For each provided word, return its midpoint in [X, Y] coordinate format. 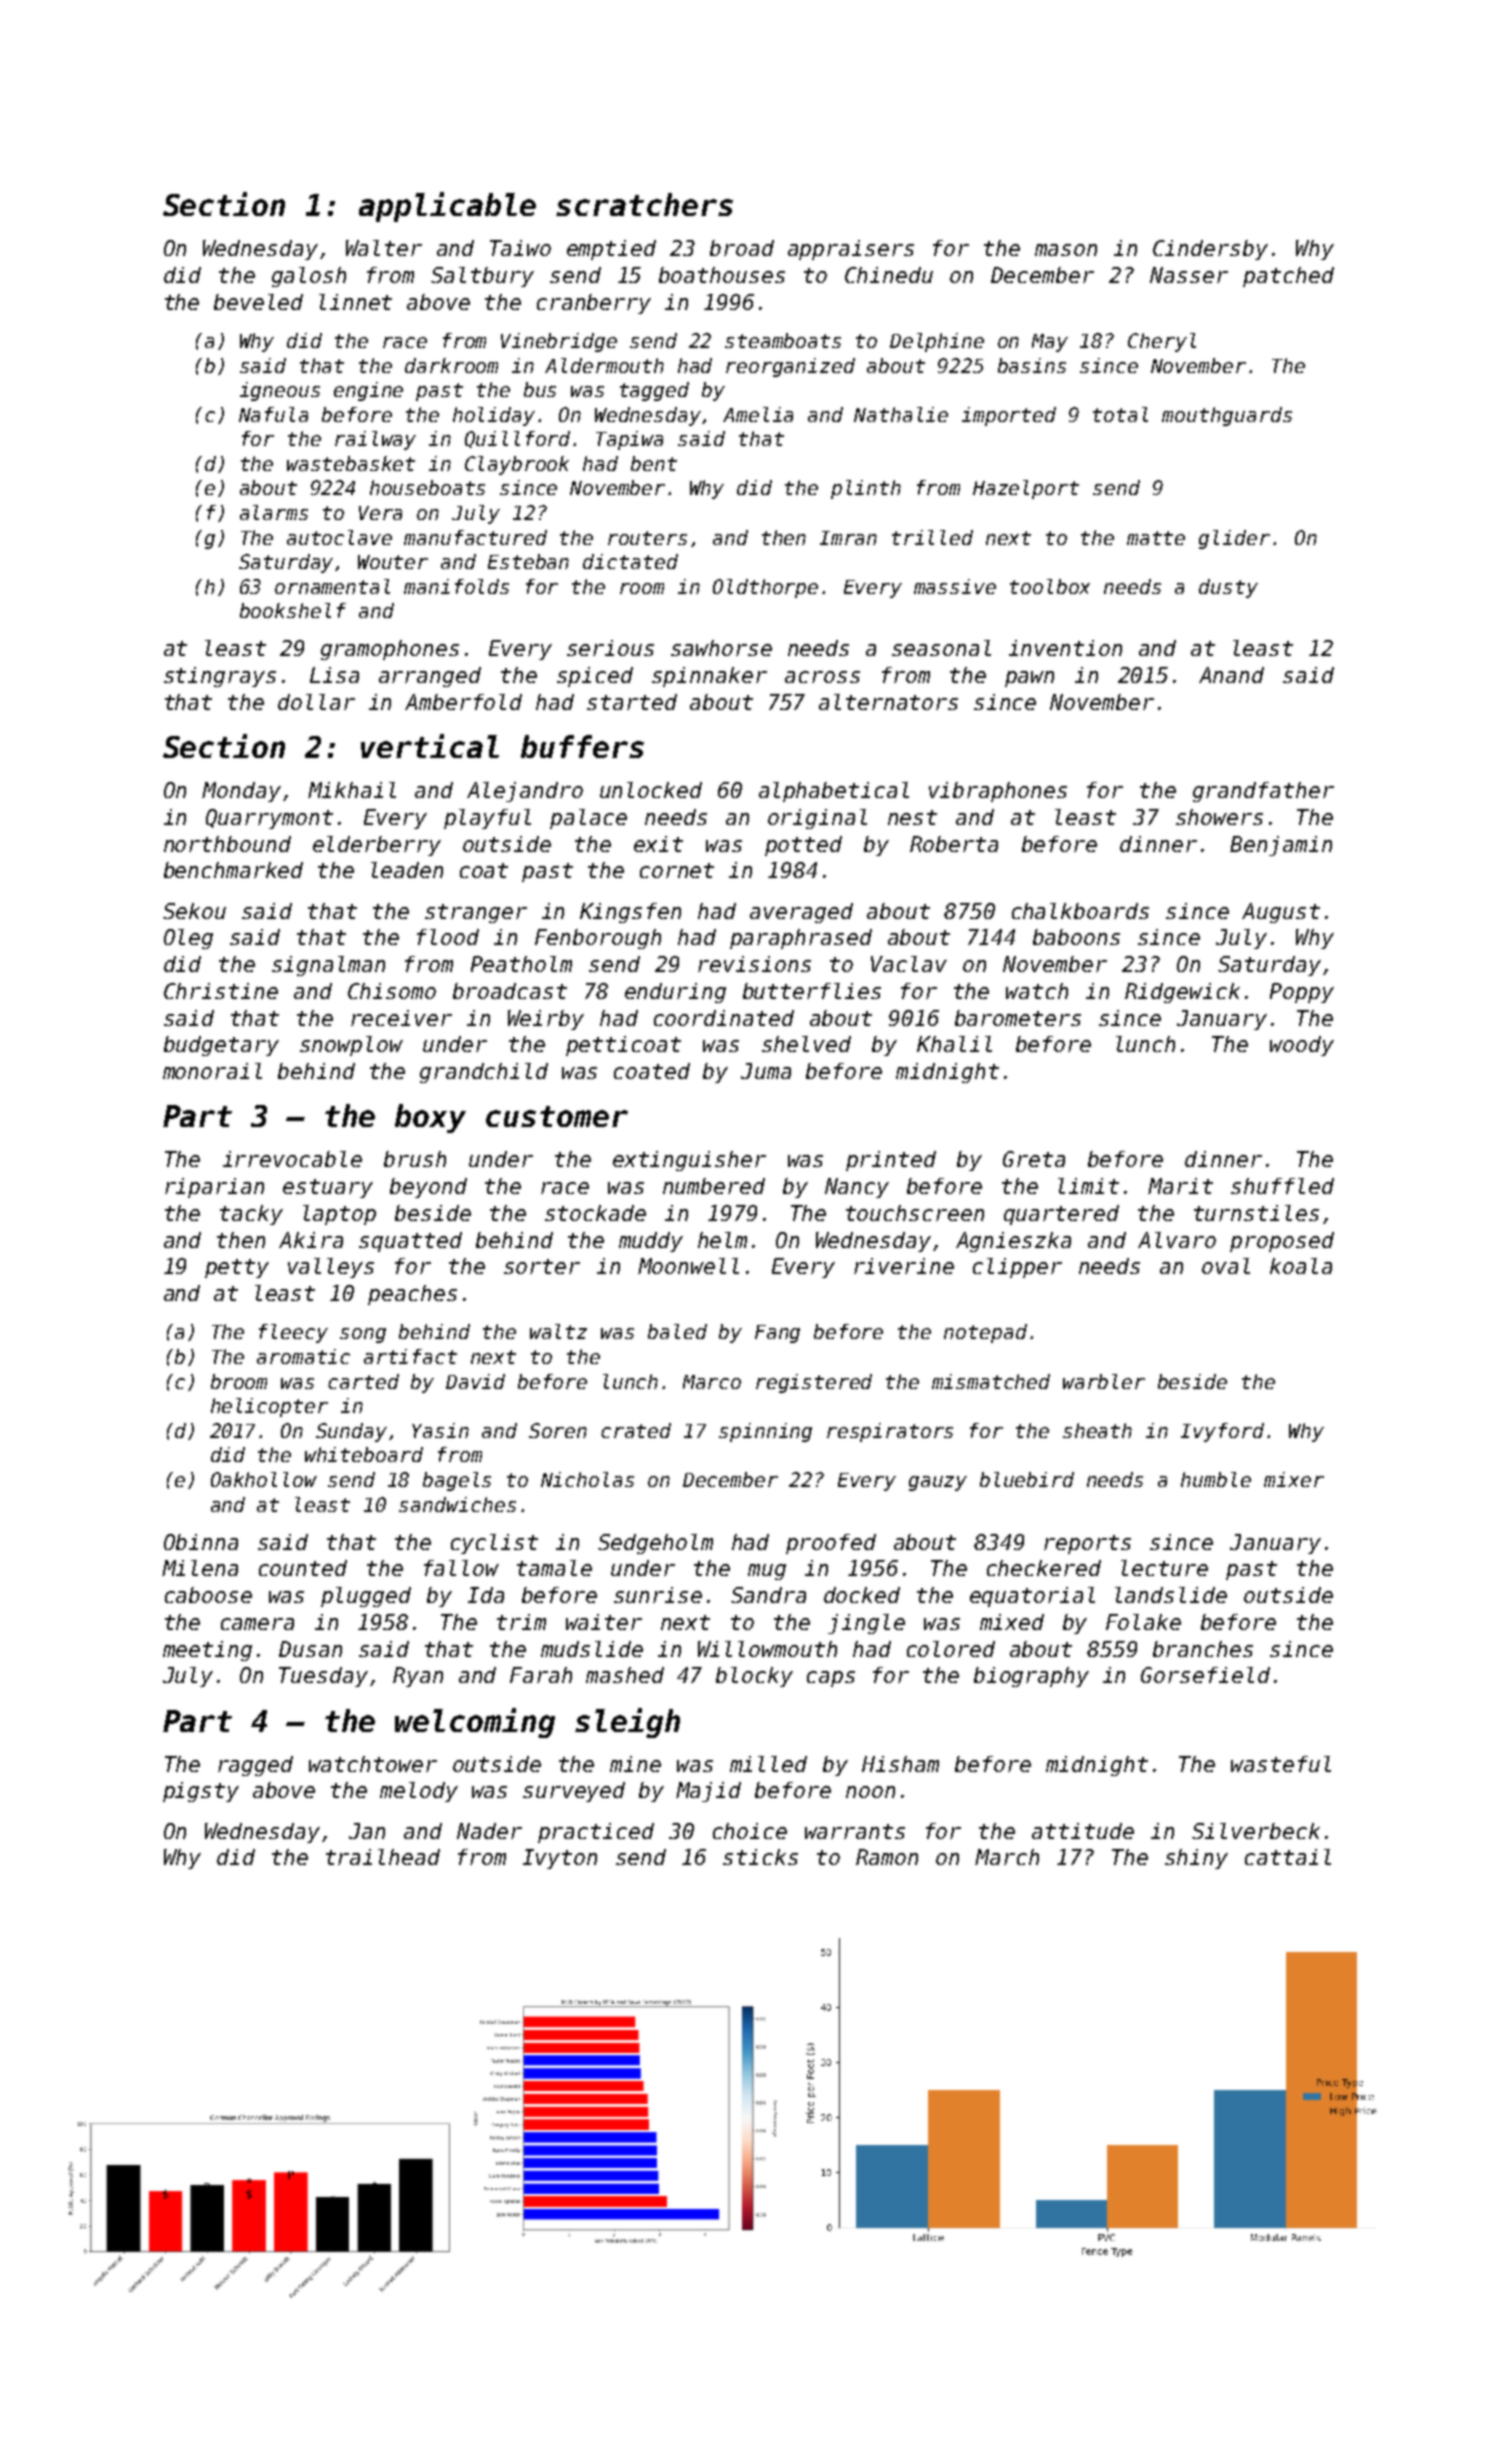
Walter [384, 248]
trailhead [383, 1857]
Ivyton [560, 1859]
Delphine [937, 342]
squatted [410, 1242]
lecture [1164, 1568]
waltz [558, 1331]
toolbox [1050, 586]
